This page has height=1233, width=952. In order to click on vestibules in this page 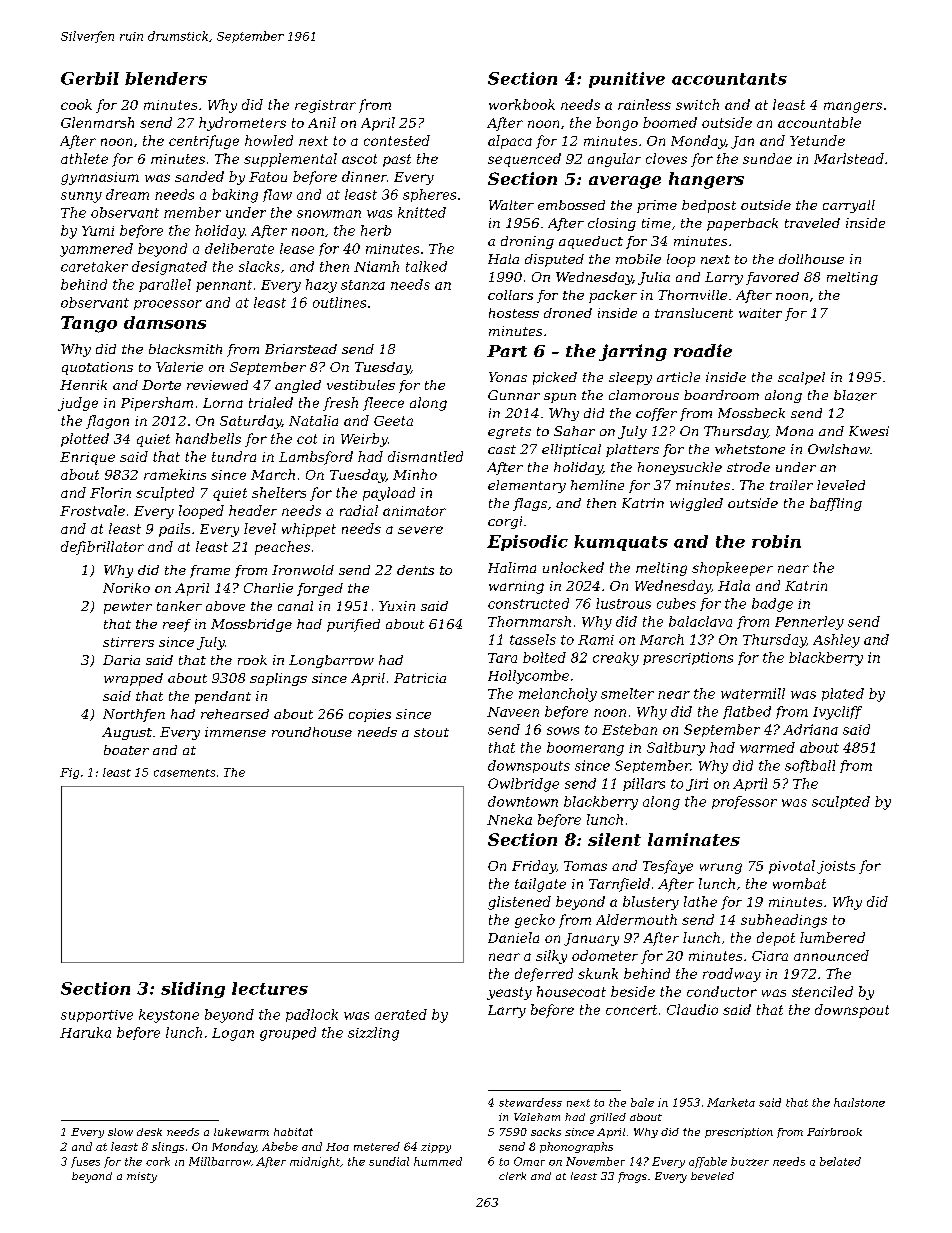, I will do `click(361, 385)`.
